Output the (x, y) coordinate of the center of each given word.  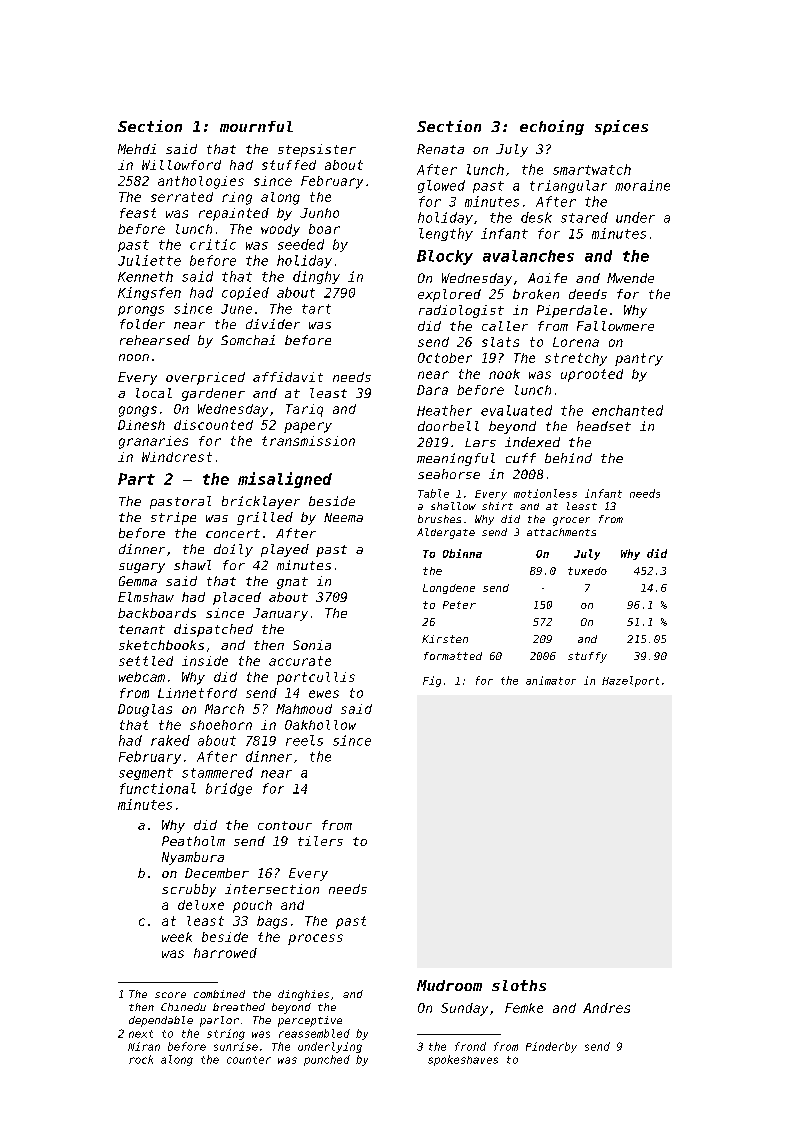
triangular (568, 186)
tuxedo (587, 571)
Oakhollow (320, 725)
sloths (519, 985)
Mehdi (137, 149)
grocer (571, 521)
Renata (440, 149)
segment (146, 774)
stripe (173, 518)
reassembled (314, 1033)
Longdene (449, 589)
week (177, 937)
